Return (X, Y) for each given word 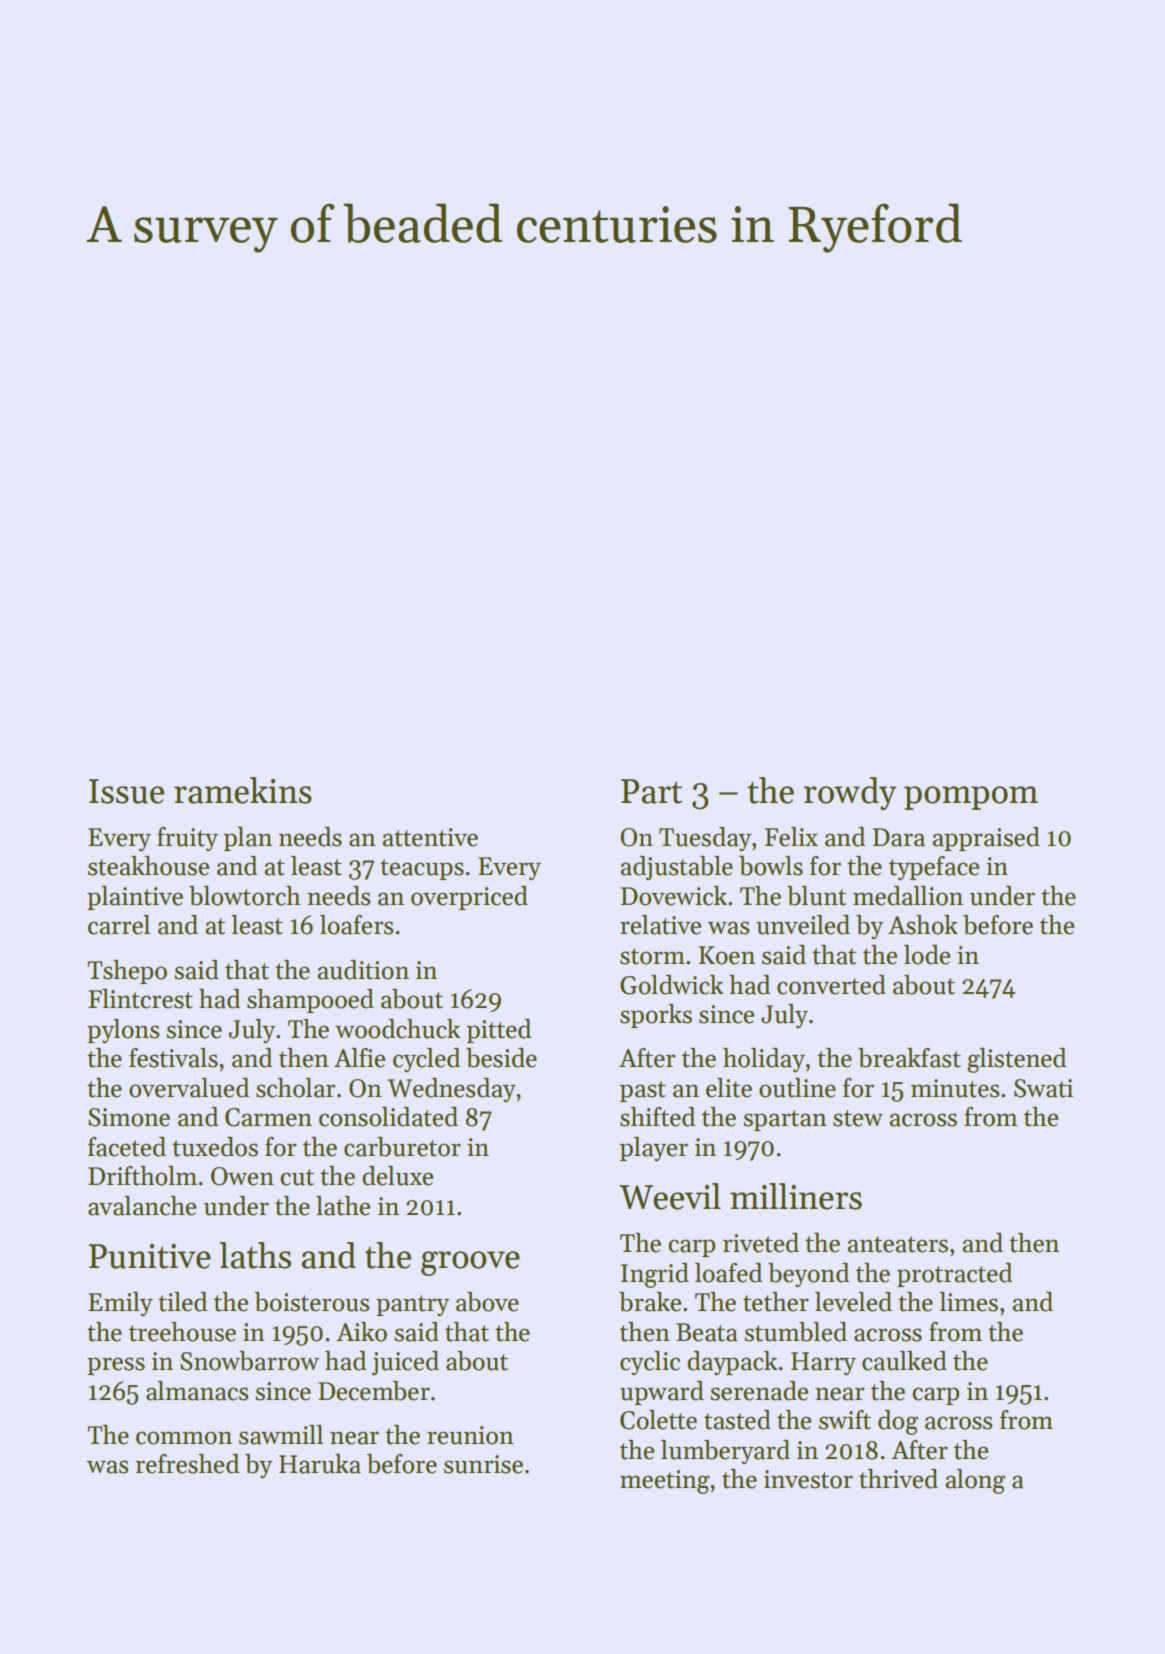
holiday (764, 1060)
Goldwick (671, 985)
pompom (971, 798)
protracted (954, 1275)
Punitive (150, 1256)
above (487, 1302)
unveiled (803, 925)
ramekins (243, 790)
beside (501, 1058)
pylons (123, 1031)
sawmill (281, 1435)
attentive (430, 837)
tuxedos (215, 1147)
